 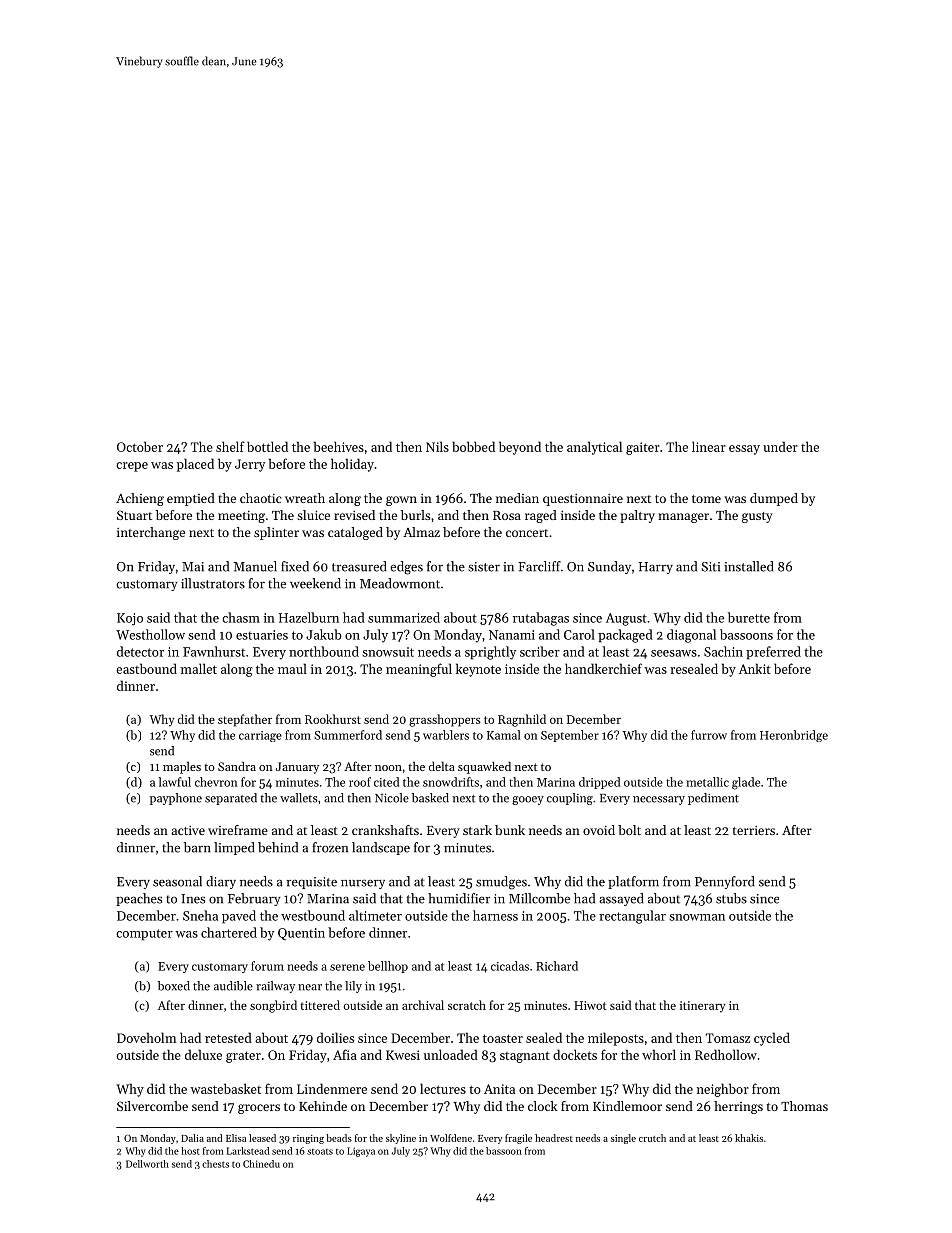 I want to click on squawked, so click(x=484, y=767).
